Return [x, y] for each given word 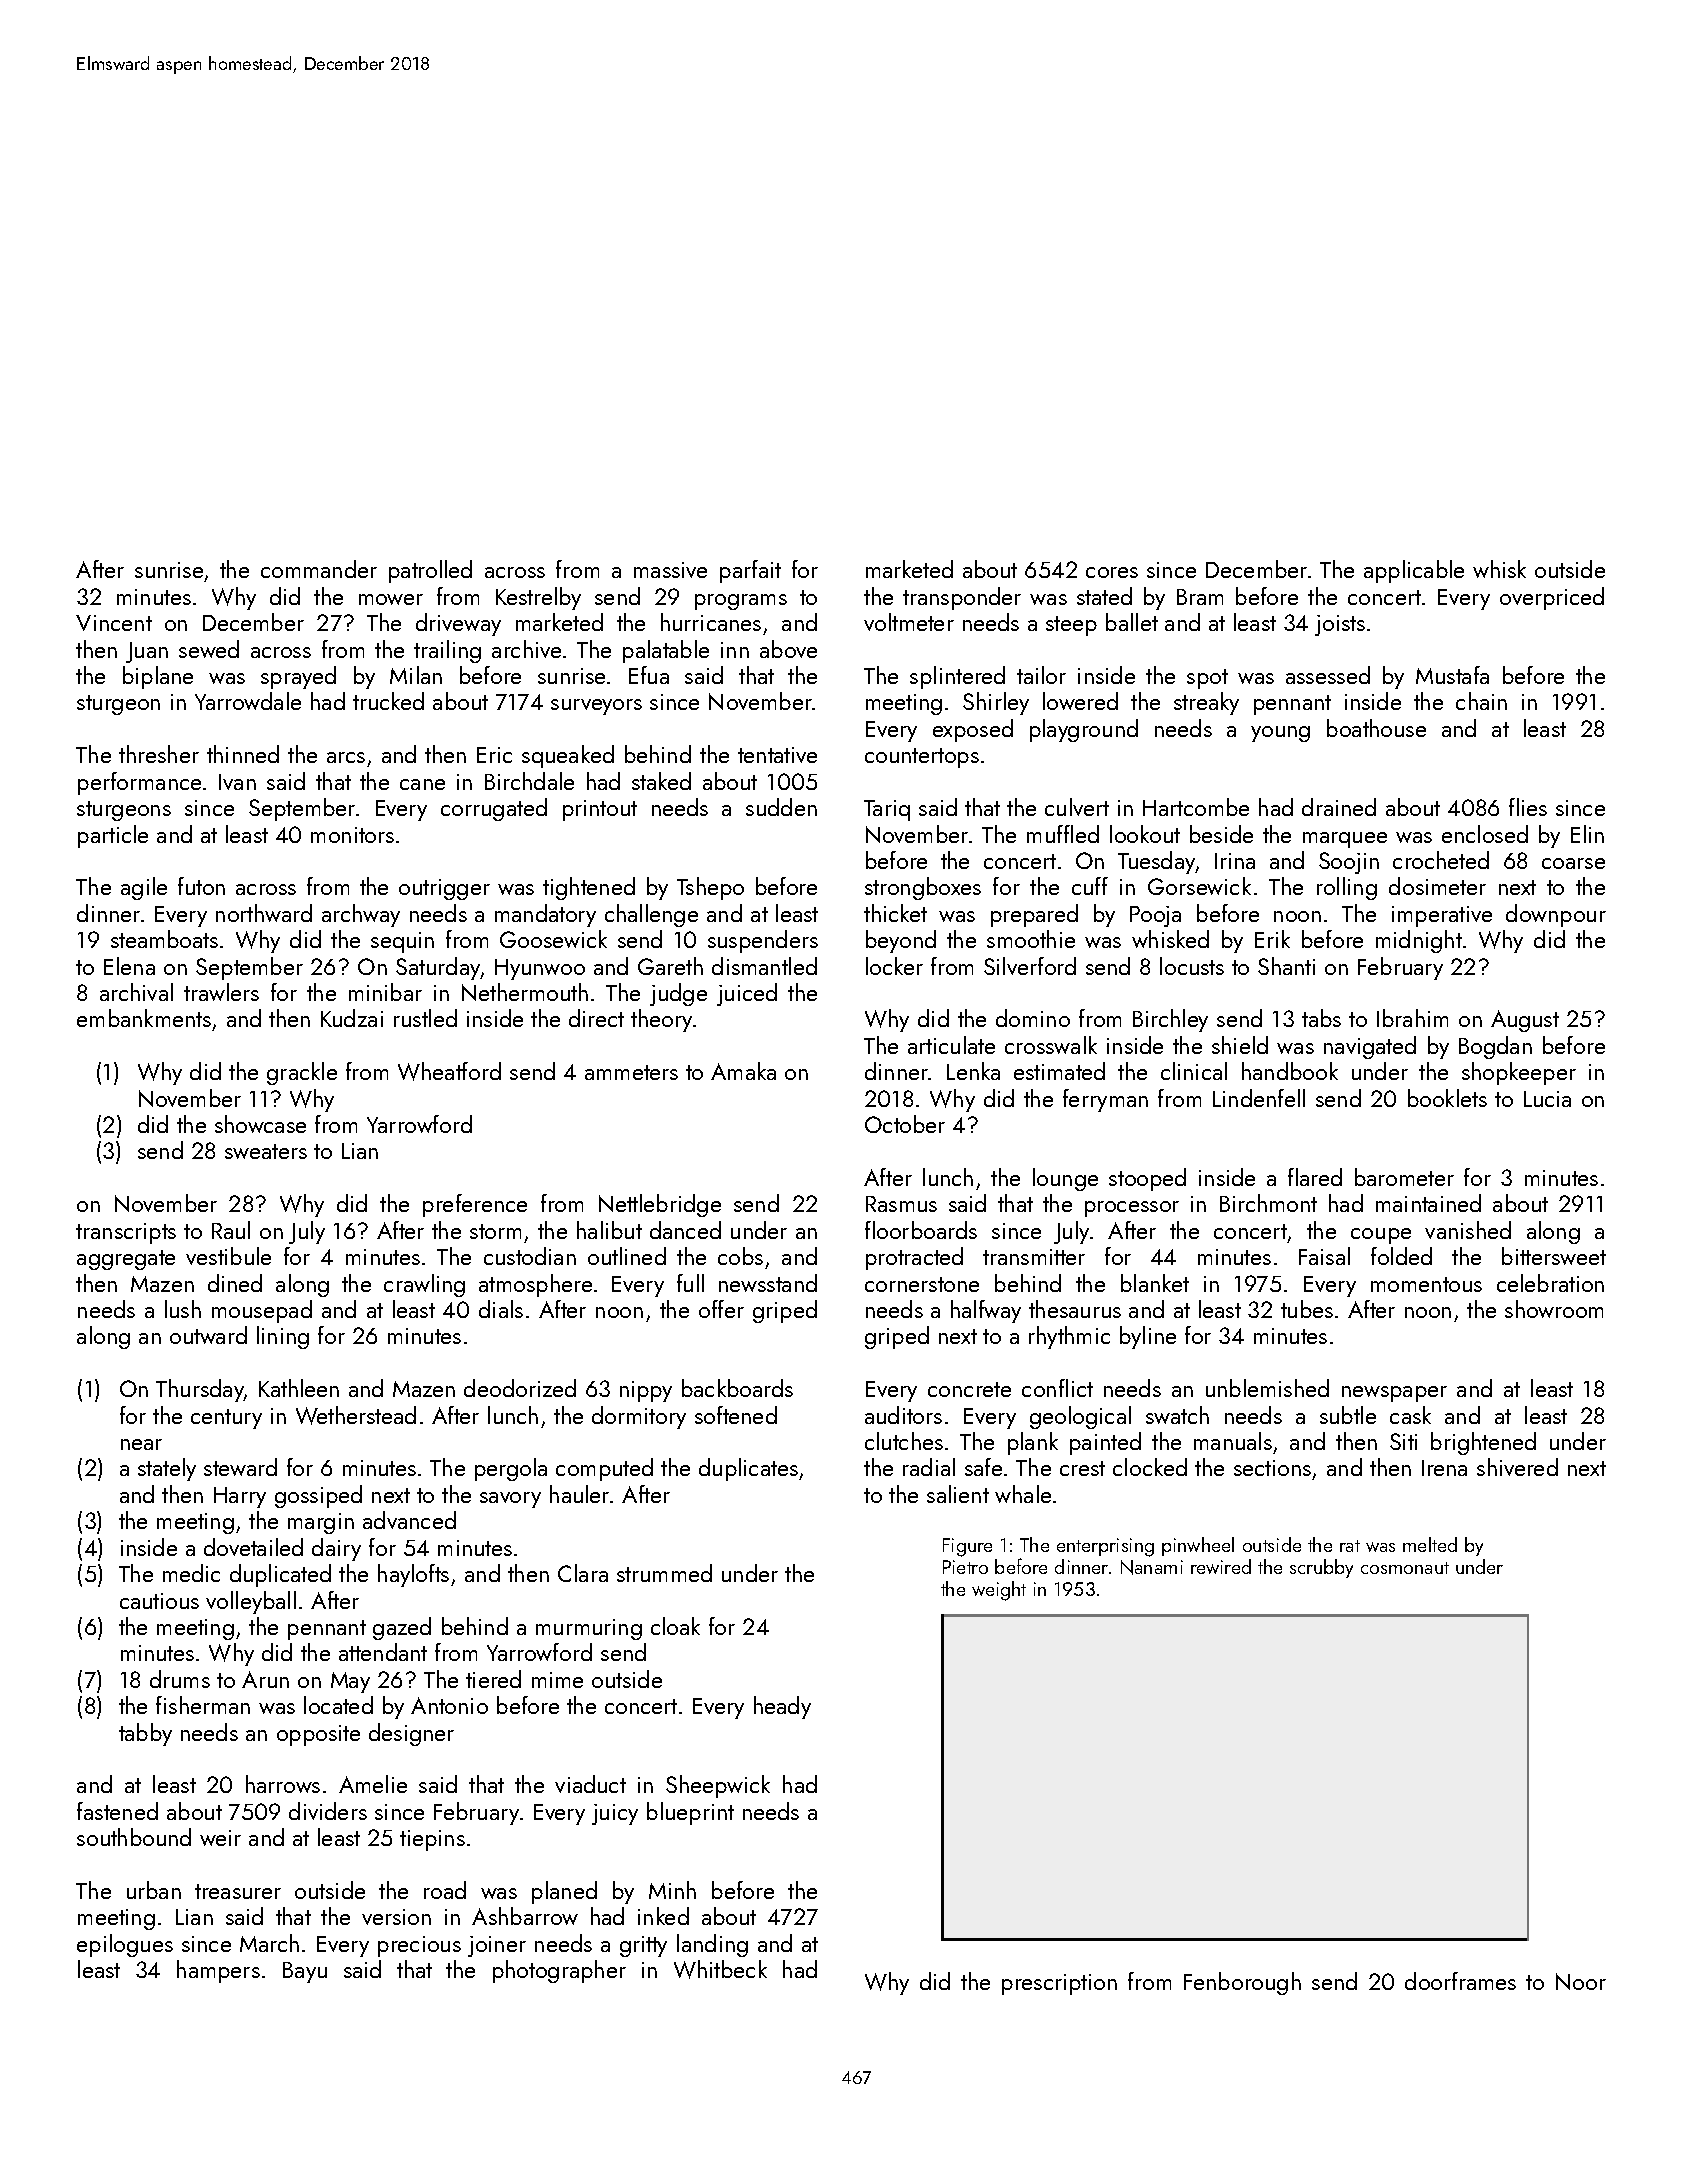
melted [1430, 1544]
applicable [1414, 571]
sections [1272, 1468]
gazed [402, 1628]
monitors [352, 835]
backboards [737, 1388]
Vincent [114, 623]
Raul [231, 1230]
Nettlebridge [660, 1205]
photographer [559, 1971]
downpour [1556, 915]
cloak [675, 1626]
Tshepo [710, 888]
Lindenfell [1259, 1098]
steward [240, 1467]
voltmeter [909, 622]
